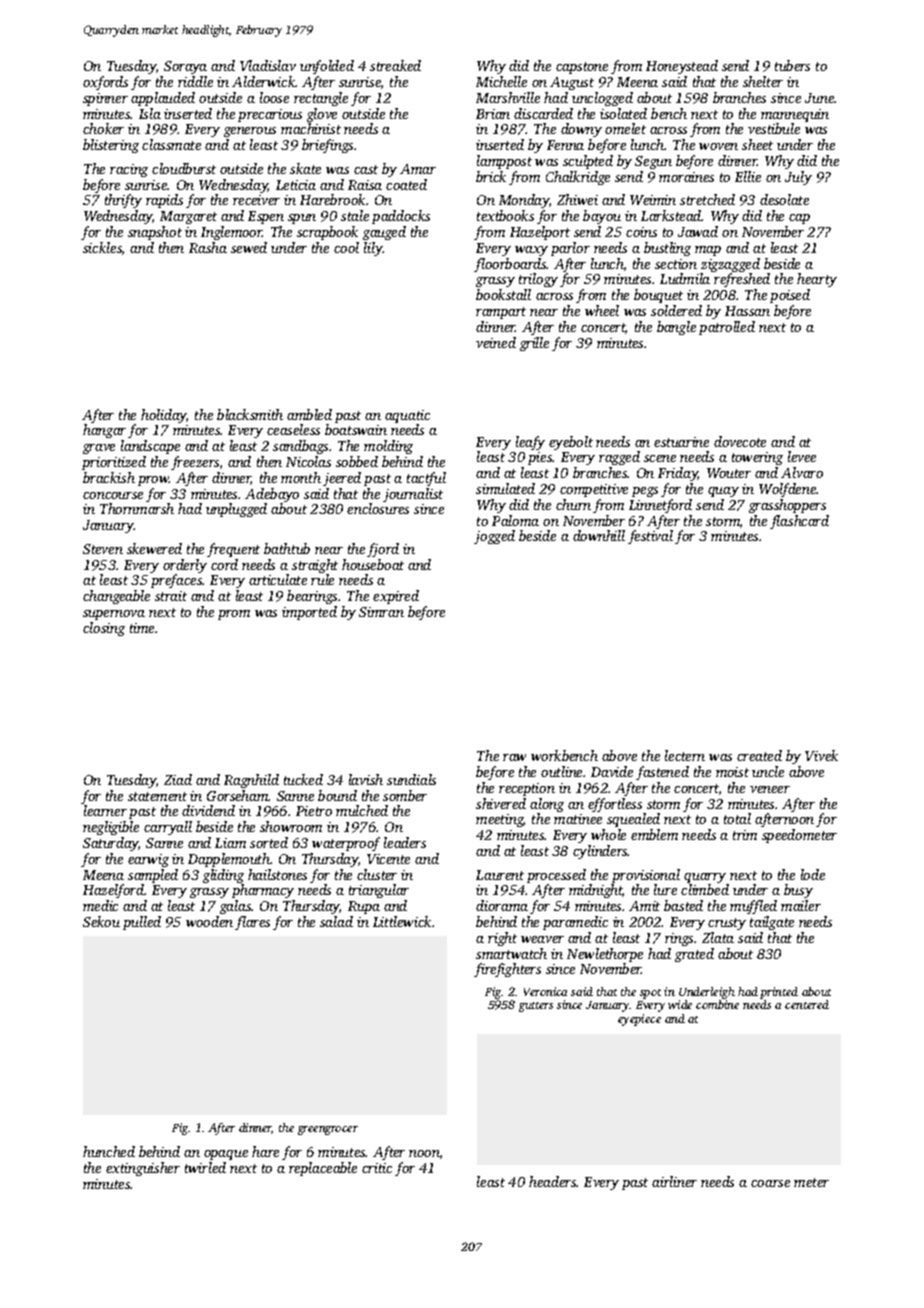 This document has height=1308, width=924. What do you see at coordinates (685, 755) in the document?
I see `lectern` at bounding box center [685, 755].
